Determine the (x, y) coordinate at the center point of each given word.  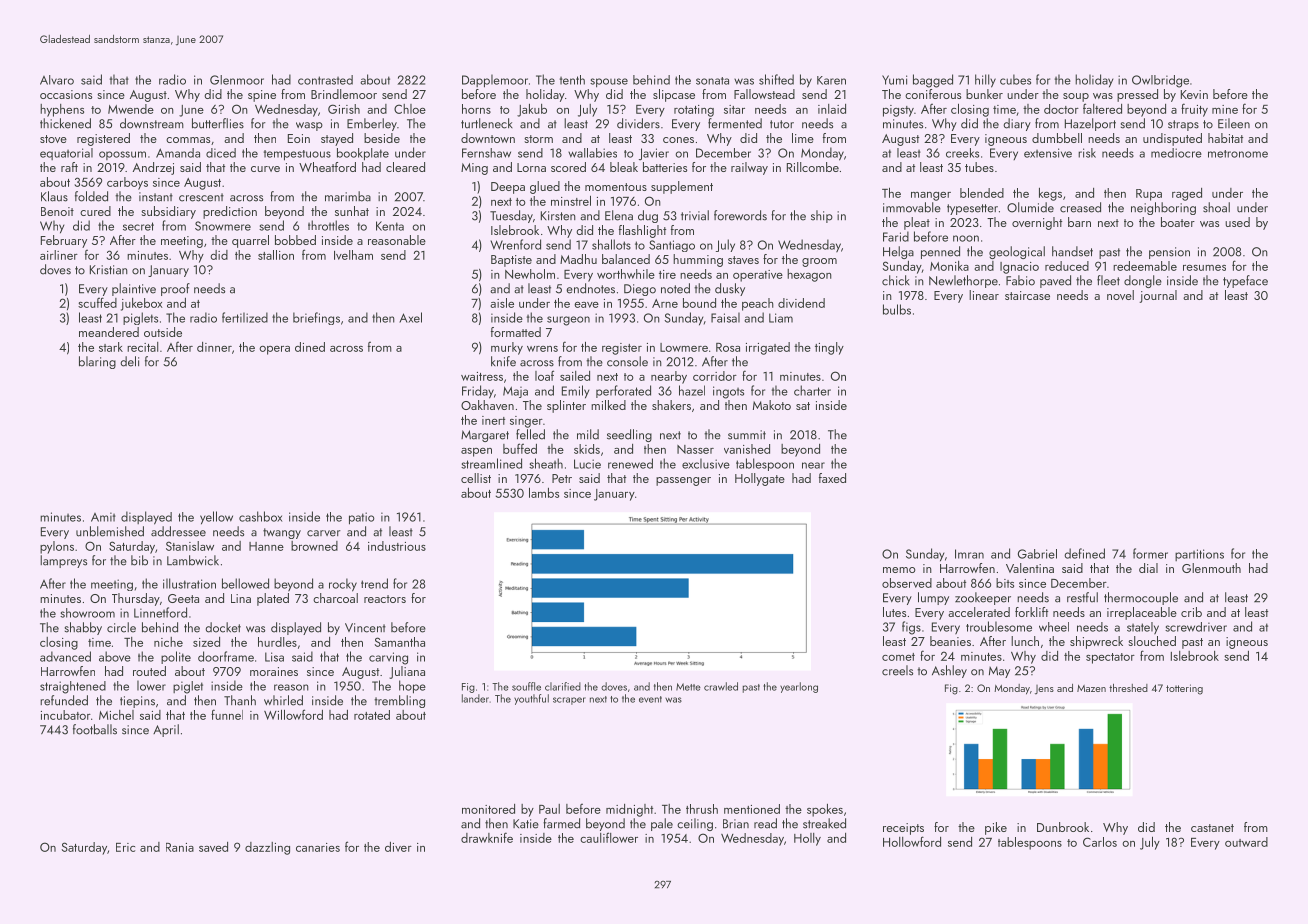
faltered (1102, 108)
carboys (127, 183)
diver (398, 847)
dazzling (267, 848)
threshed (1128, 688)
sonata (712, 81)
